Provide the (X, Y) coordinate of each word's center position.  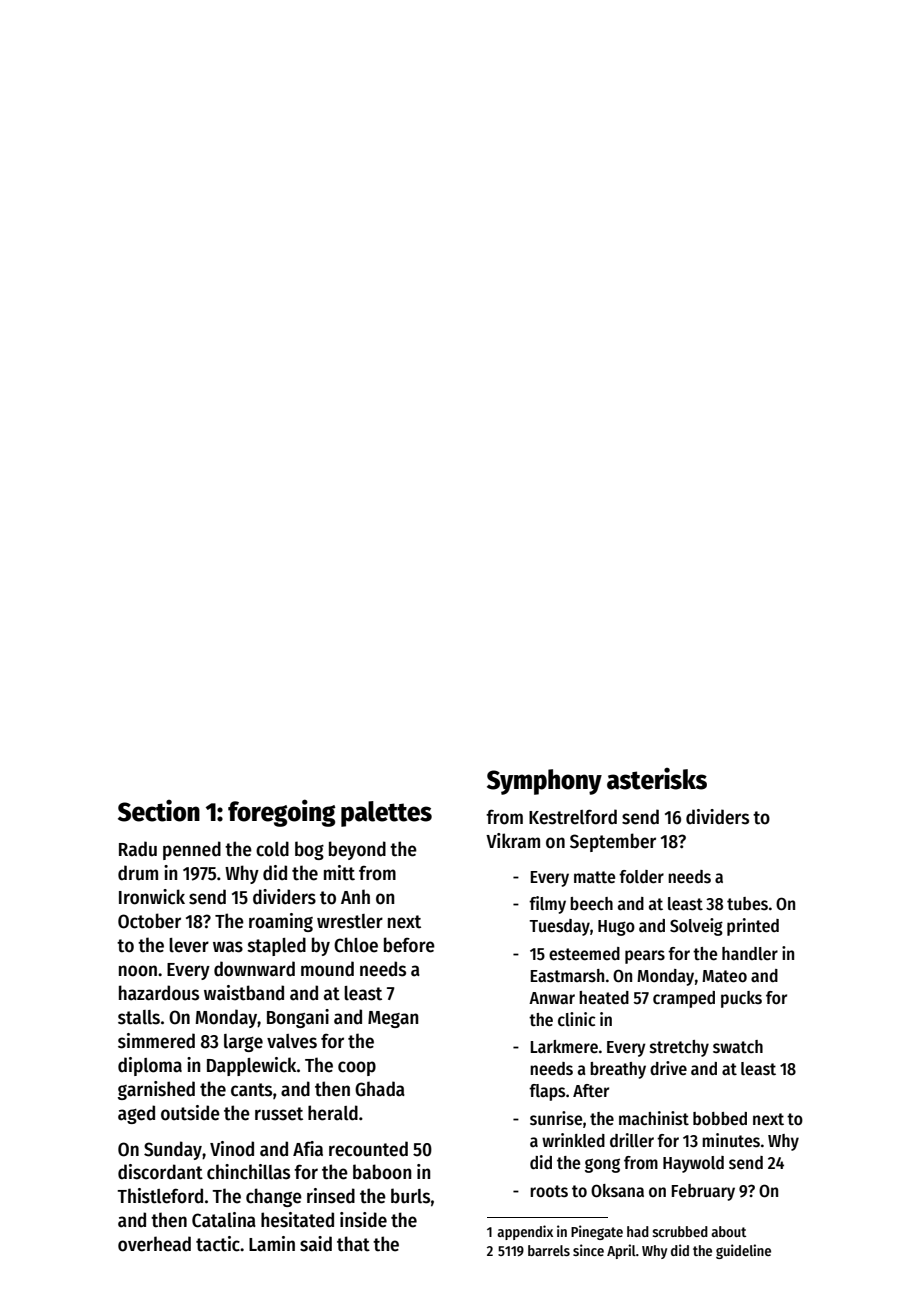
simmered (156, 1041)
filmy (547, 905)
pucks (741, 999)
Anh (355, 896)
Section (159, 810)
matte (594, 877)
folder (641, 877)
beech (591, 904)
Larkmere (564, 1047)
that (353, 1244)
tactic (218, 1244)
